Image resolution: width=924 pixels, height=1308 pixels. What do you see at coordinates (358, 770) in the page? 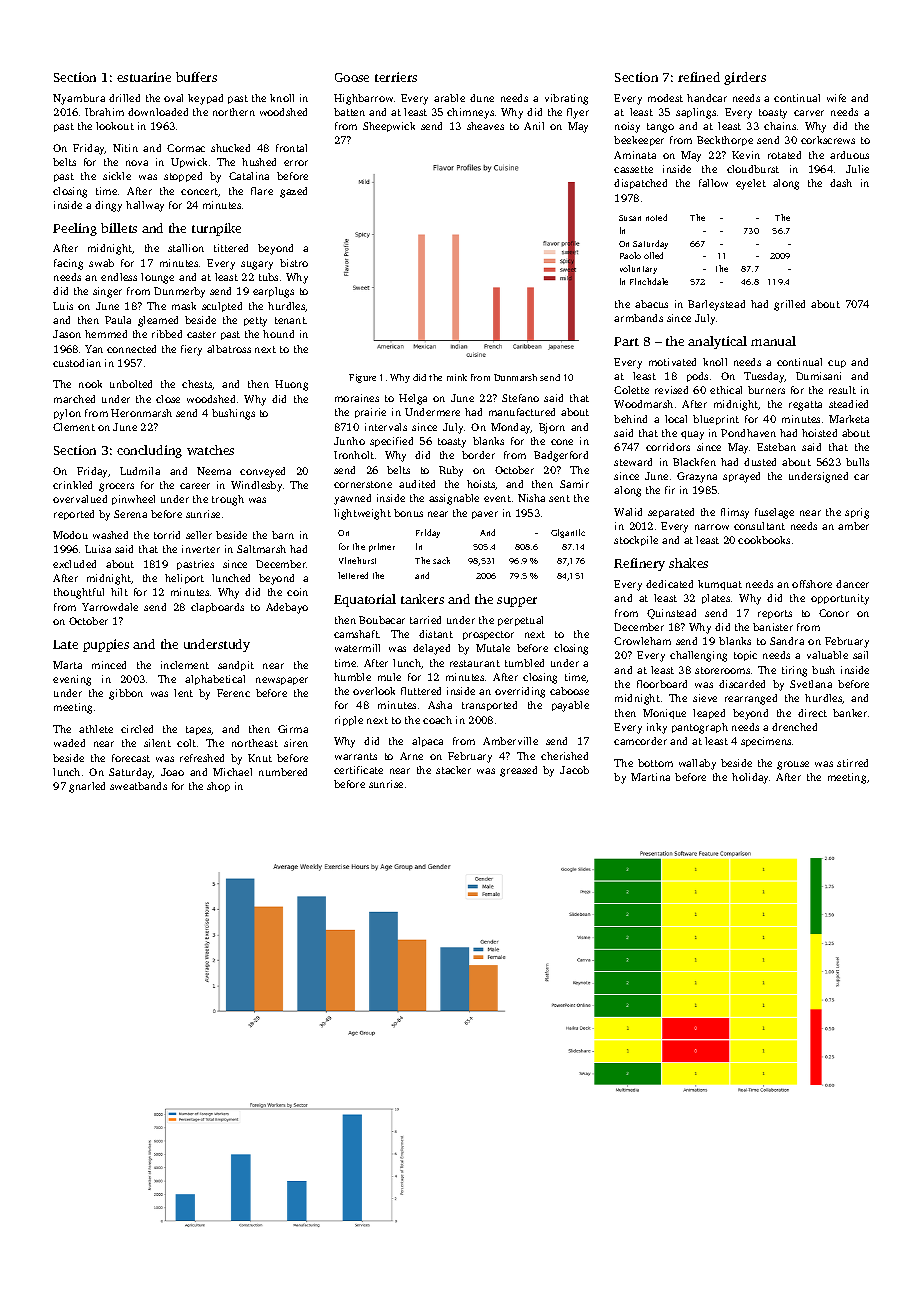
I see `certificate` at bounding box center [358, 770].
